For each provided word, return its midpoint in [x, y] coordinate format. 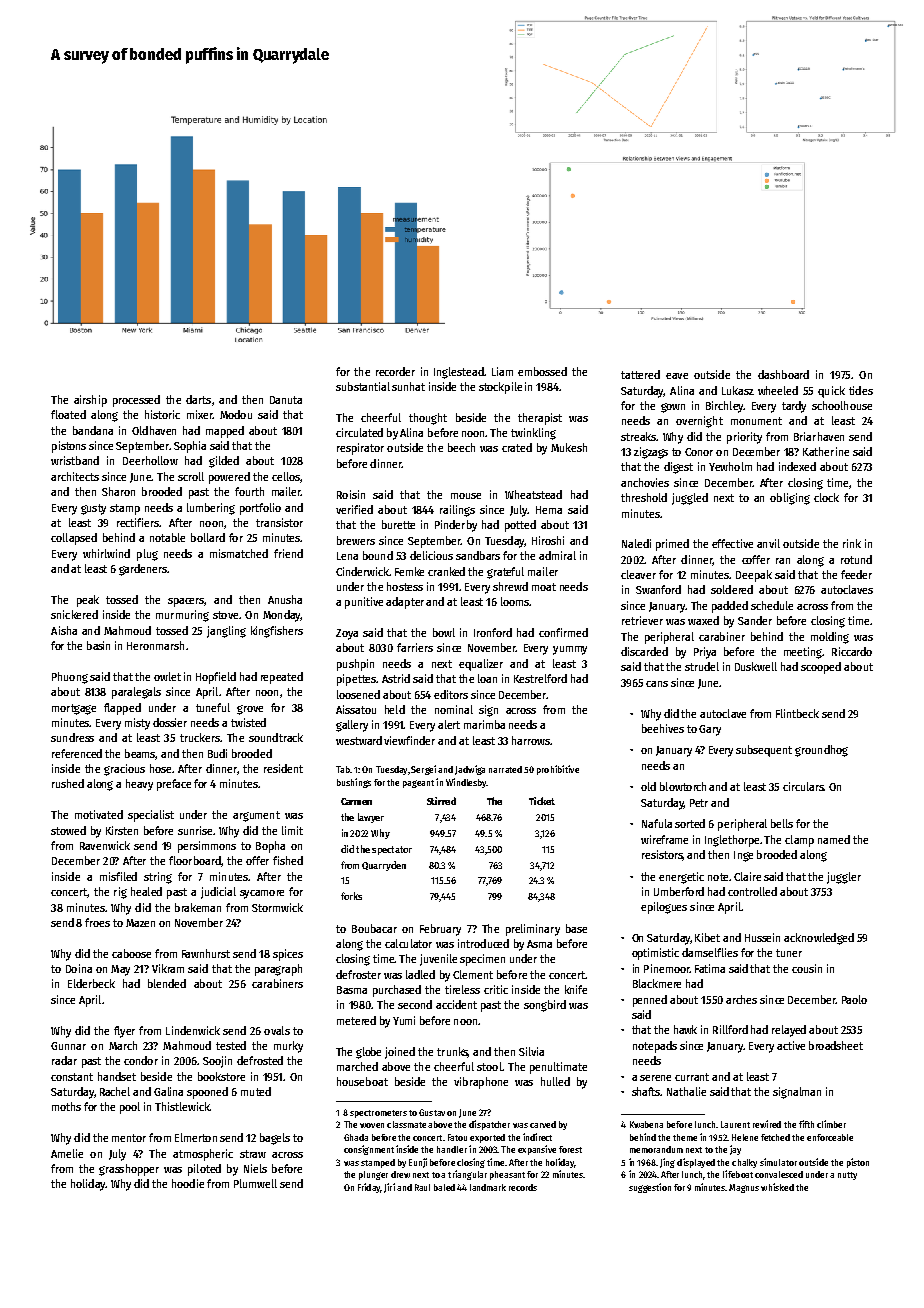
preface [174, 785]
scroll [191, 476]
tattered [640, 374]
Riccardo [852, 651]
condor [141, 1060]
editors [451, 694]
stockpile [500, 388]
